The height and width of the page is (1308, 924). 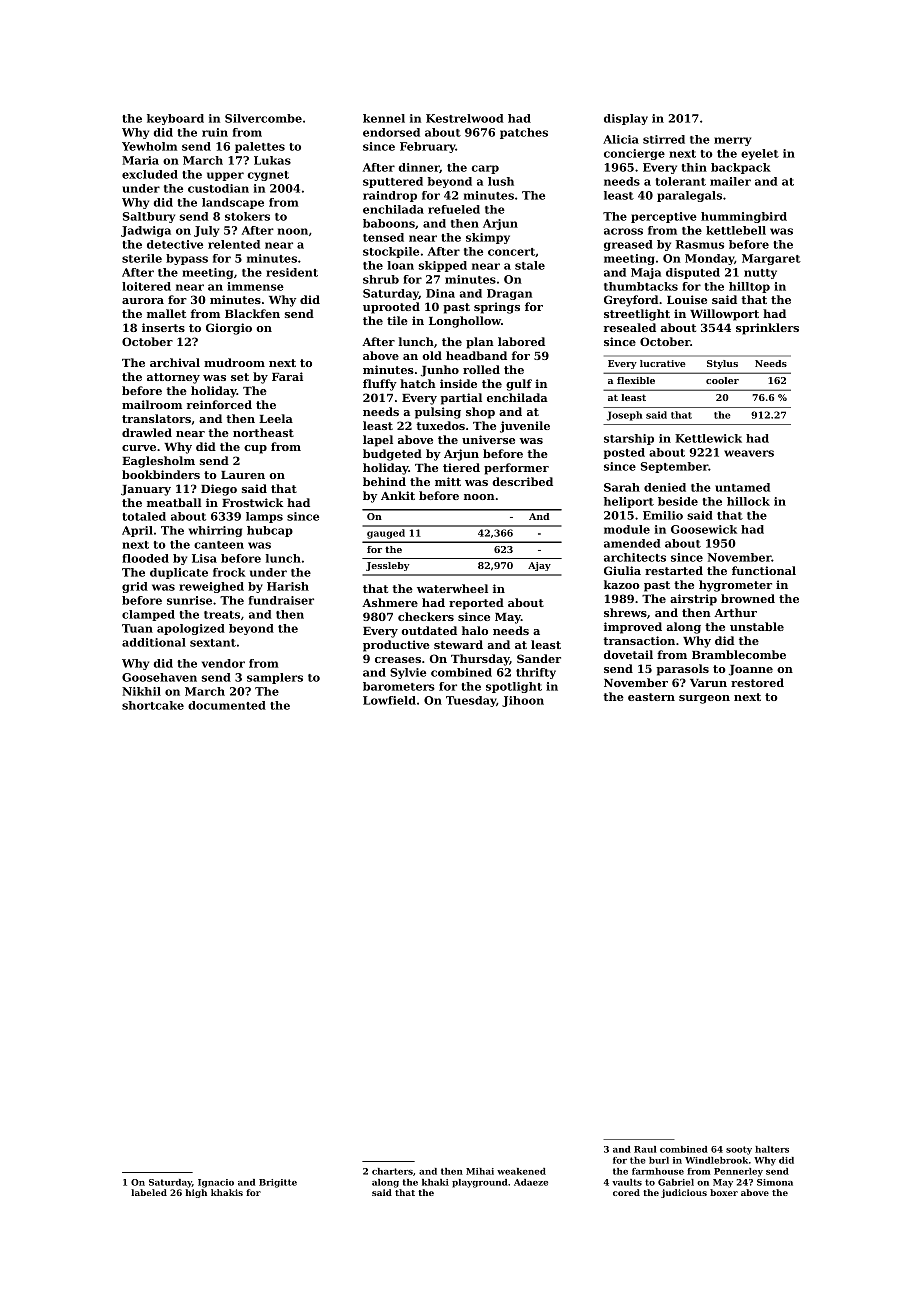 What do you see at coordinates (227, 705) in the page?
I see `documented` at bounding box center [227, 705].
